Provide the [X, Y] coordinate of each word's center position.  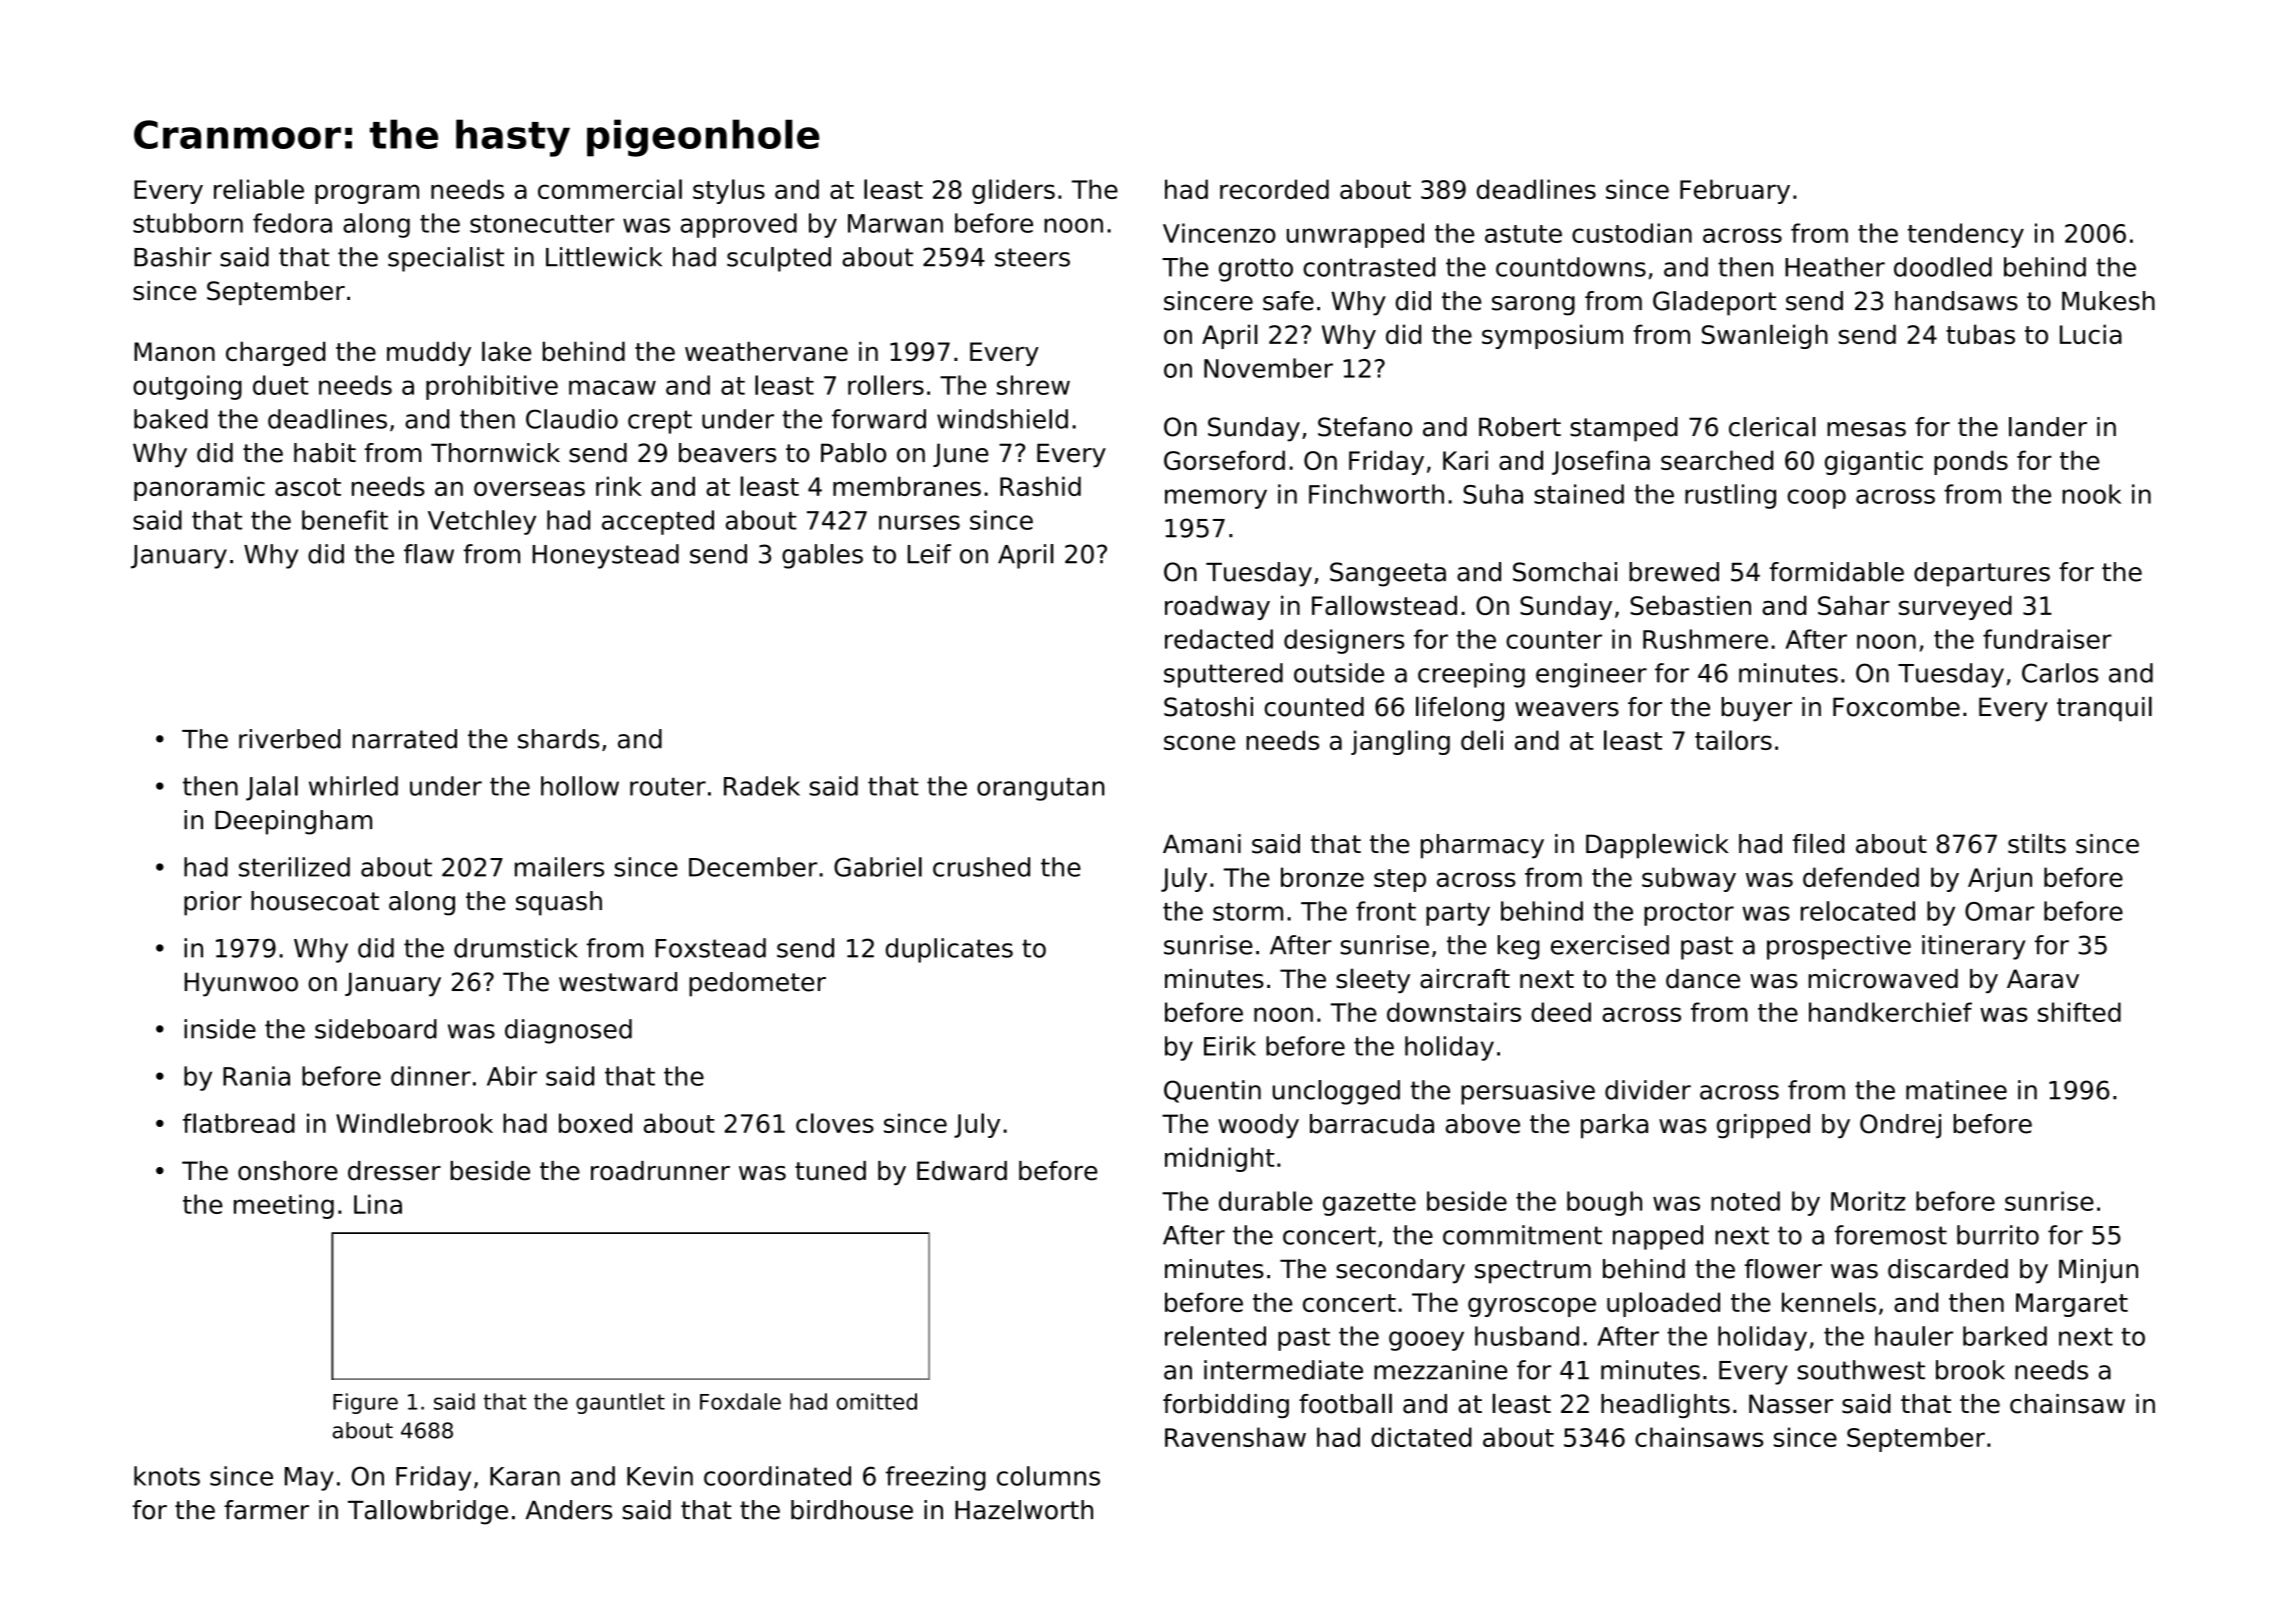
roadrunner [660, 1171]
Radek [762, 786]
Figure [365, 1403]
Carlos [2060, 673]
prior [213, 903]
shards [558, 739]
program [367, 194]
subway [1689, 879]
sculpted [779, 259]
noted [1745, 1201]
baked [171, 419]
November [1268, 368]
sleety [1373, 980]
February [1735, 191]
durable [1265, 1201]
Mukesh [2108, 301]
